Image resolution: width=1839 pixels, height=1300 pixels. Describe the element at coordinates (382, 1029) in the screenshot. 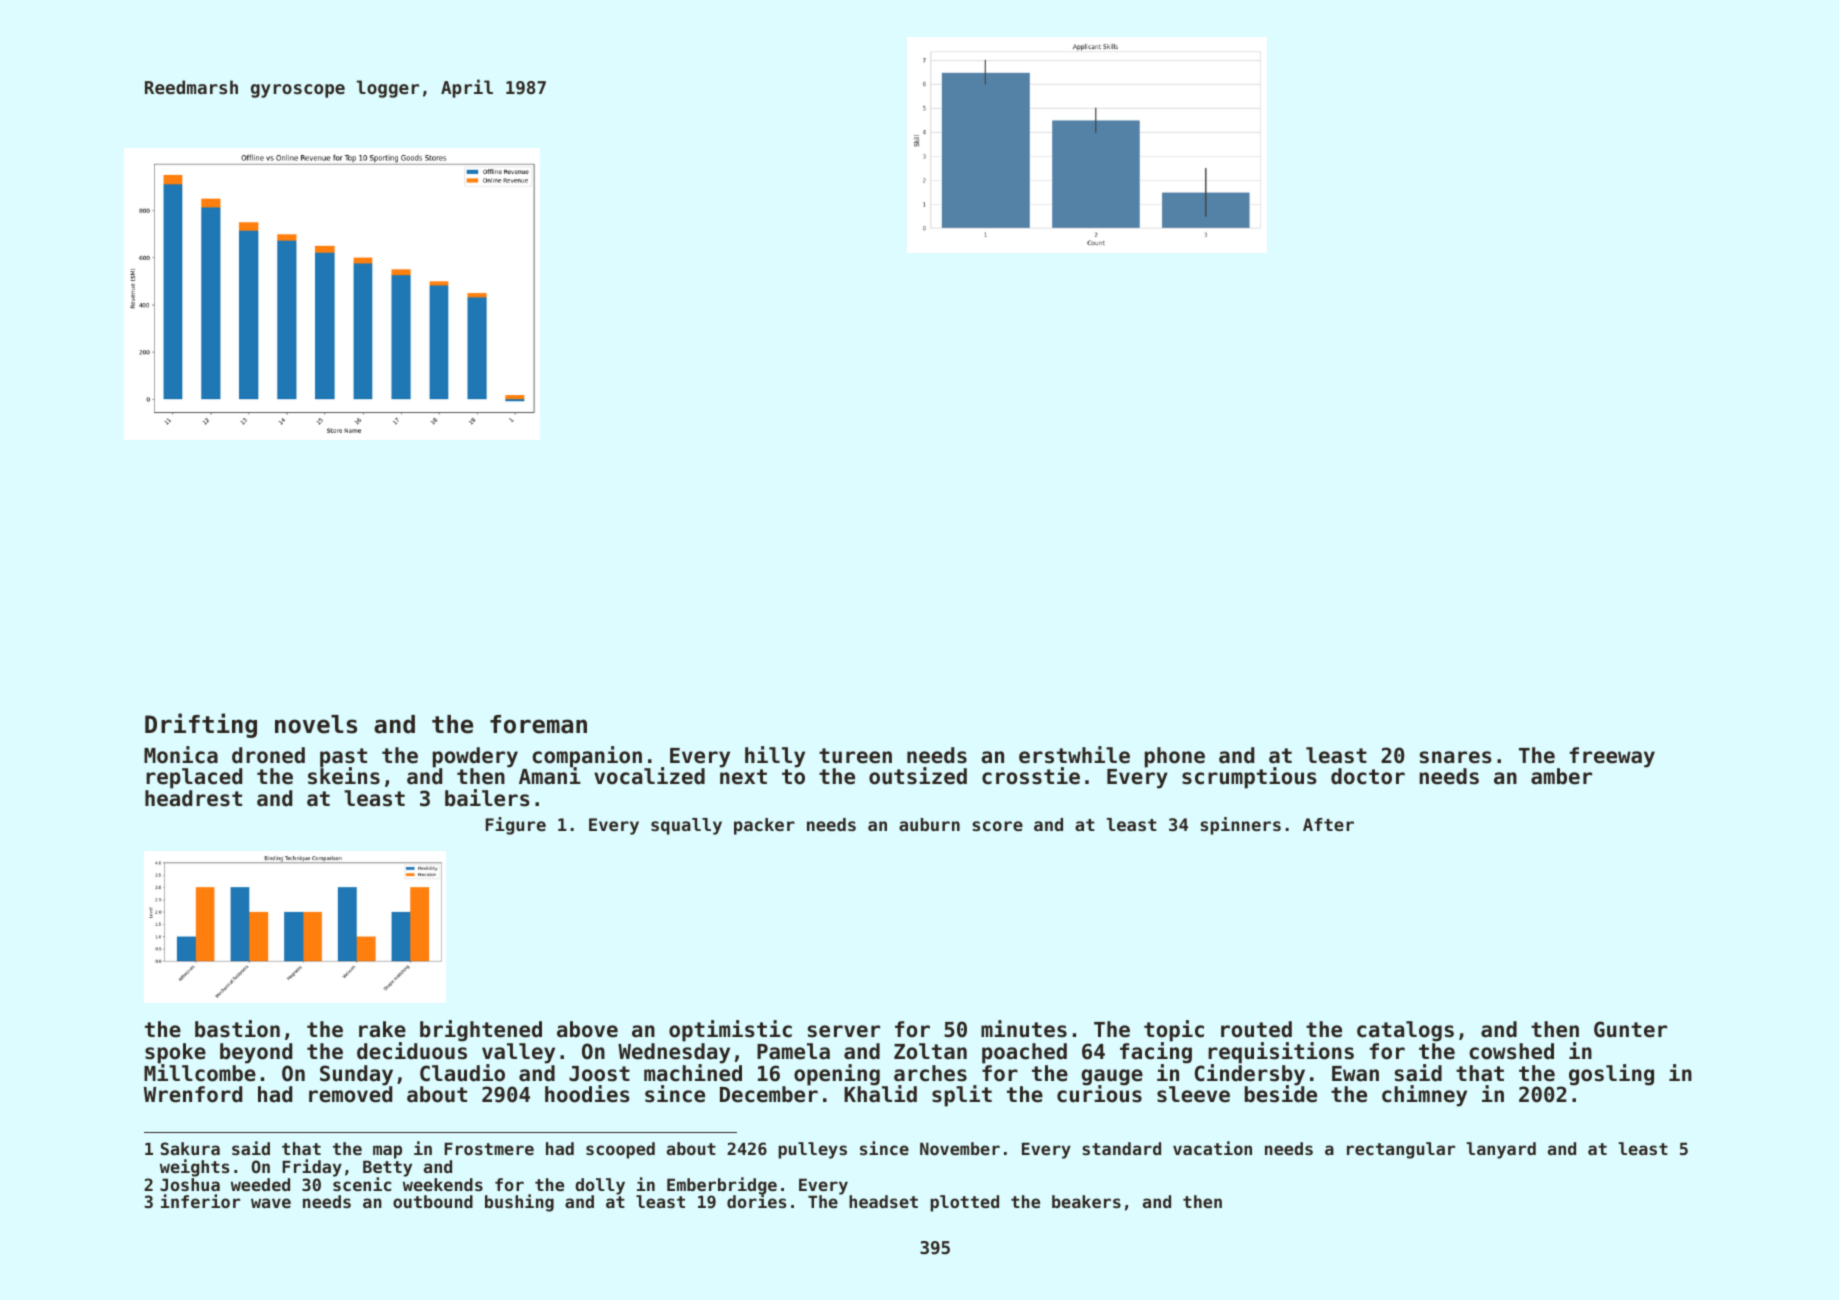

I see `rake` at that location.
